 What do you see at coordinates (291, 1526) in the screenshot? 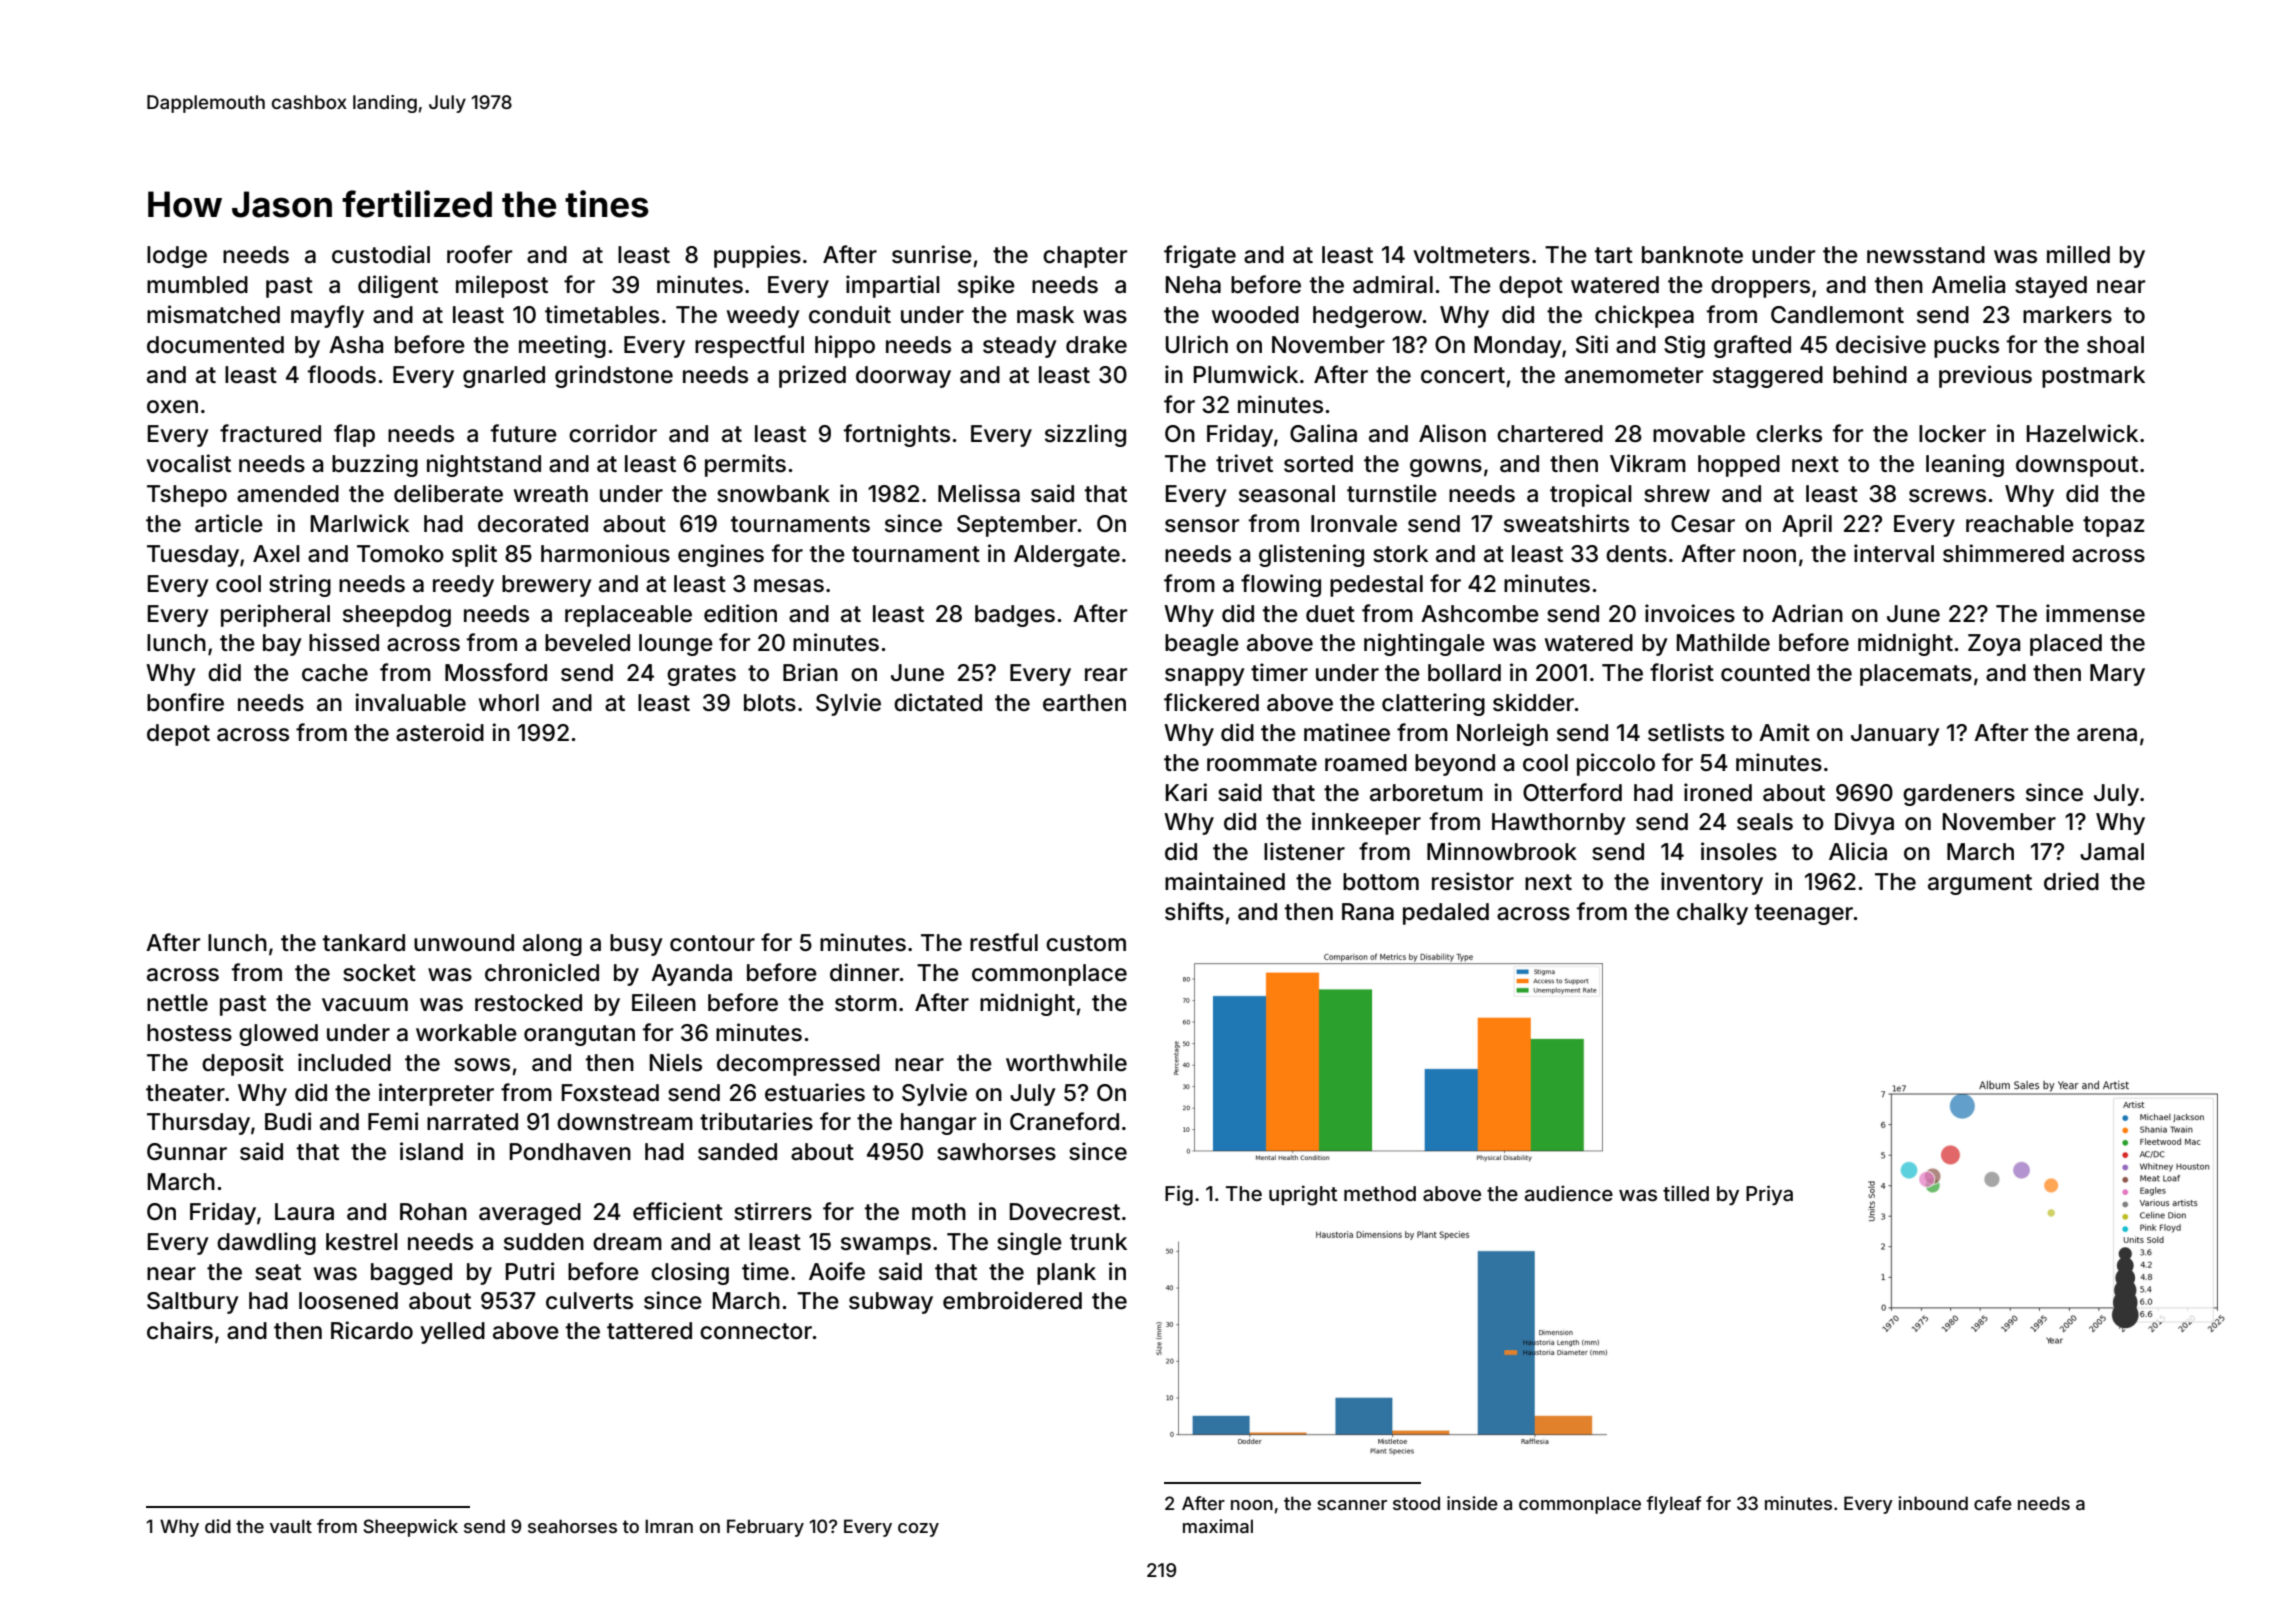
I see `vault` at bounding box center [291, 1526].
